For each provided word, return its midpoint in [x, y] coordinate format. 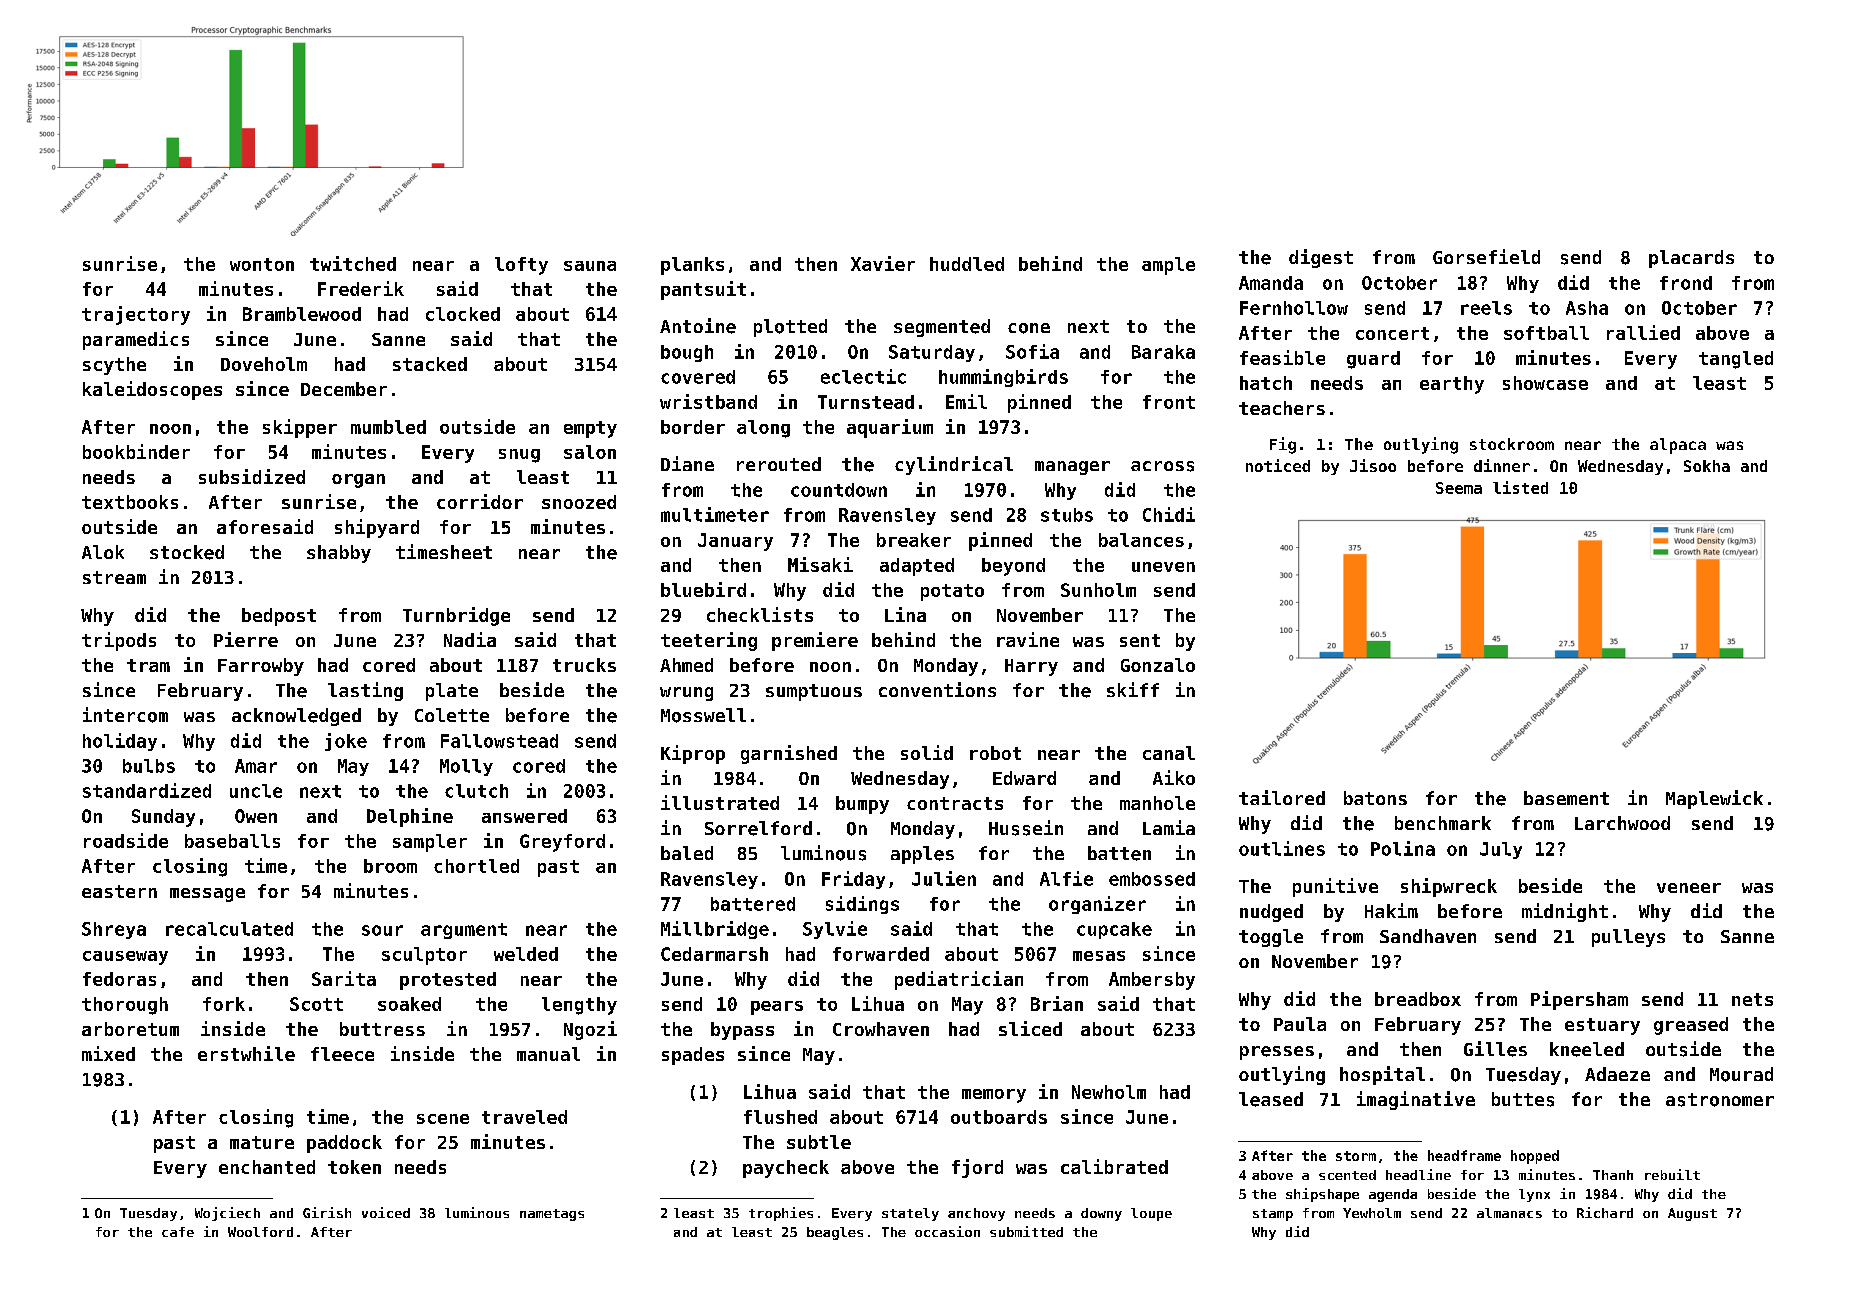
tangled [1736, 360]
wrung [686, 694]
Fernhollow [1294, 308]
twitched [353, 263]
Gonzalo [1158, 665]
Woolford [260, 1232]
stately [910, 1214]
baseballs [232, 841]
